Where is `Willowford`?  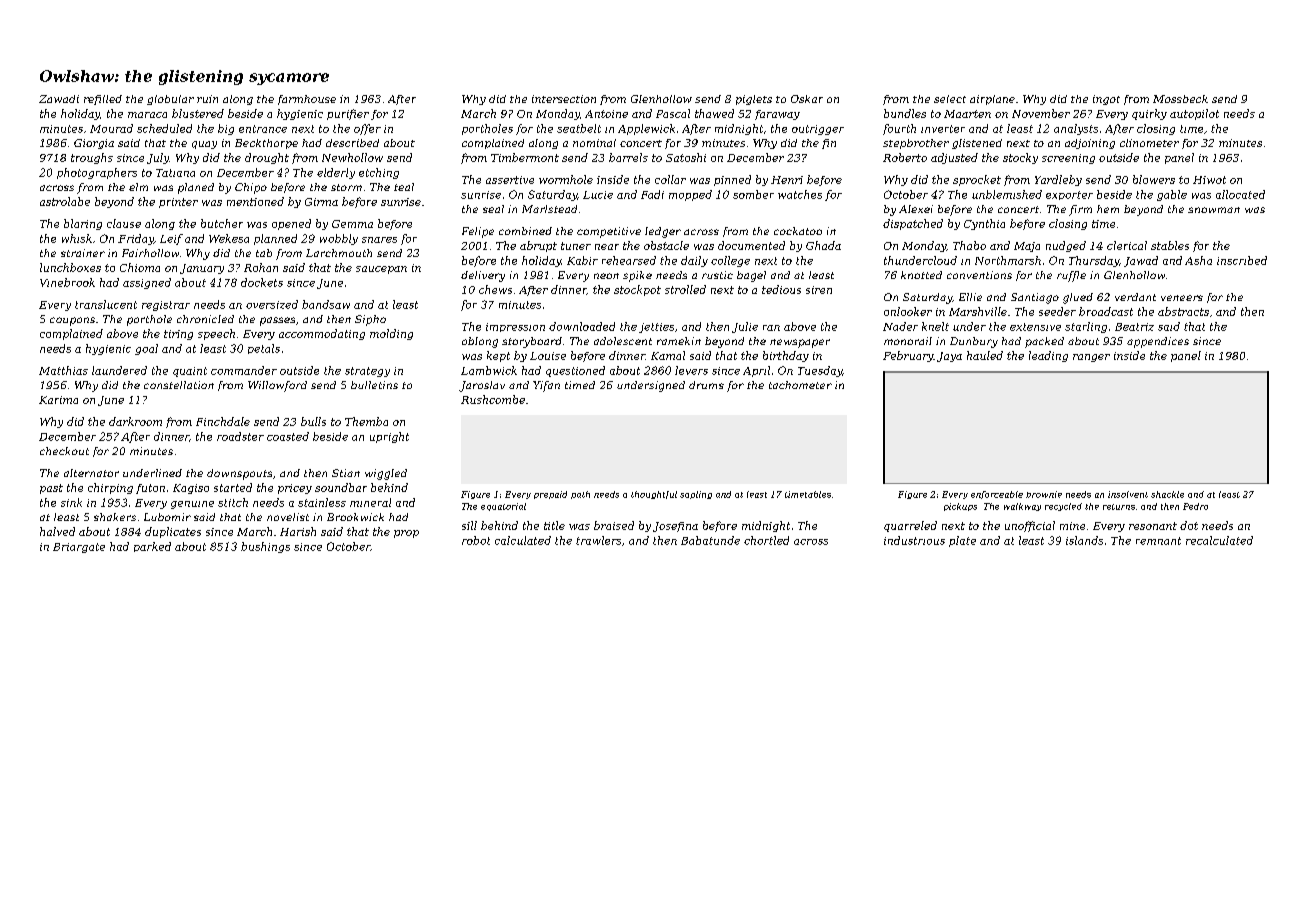 Willowford is located at coordinates (277, 386).
